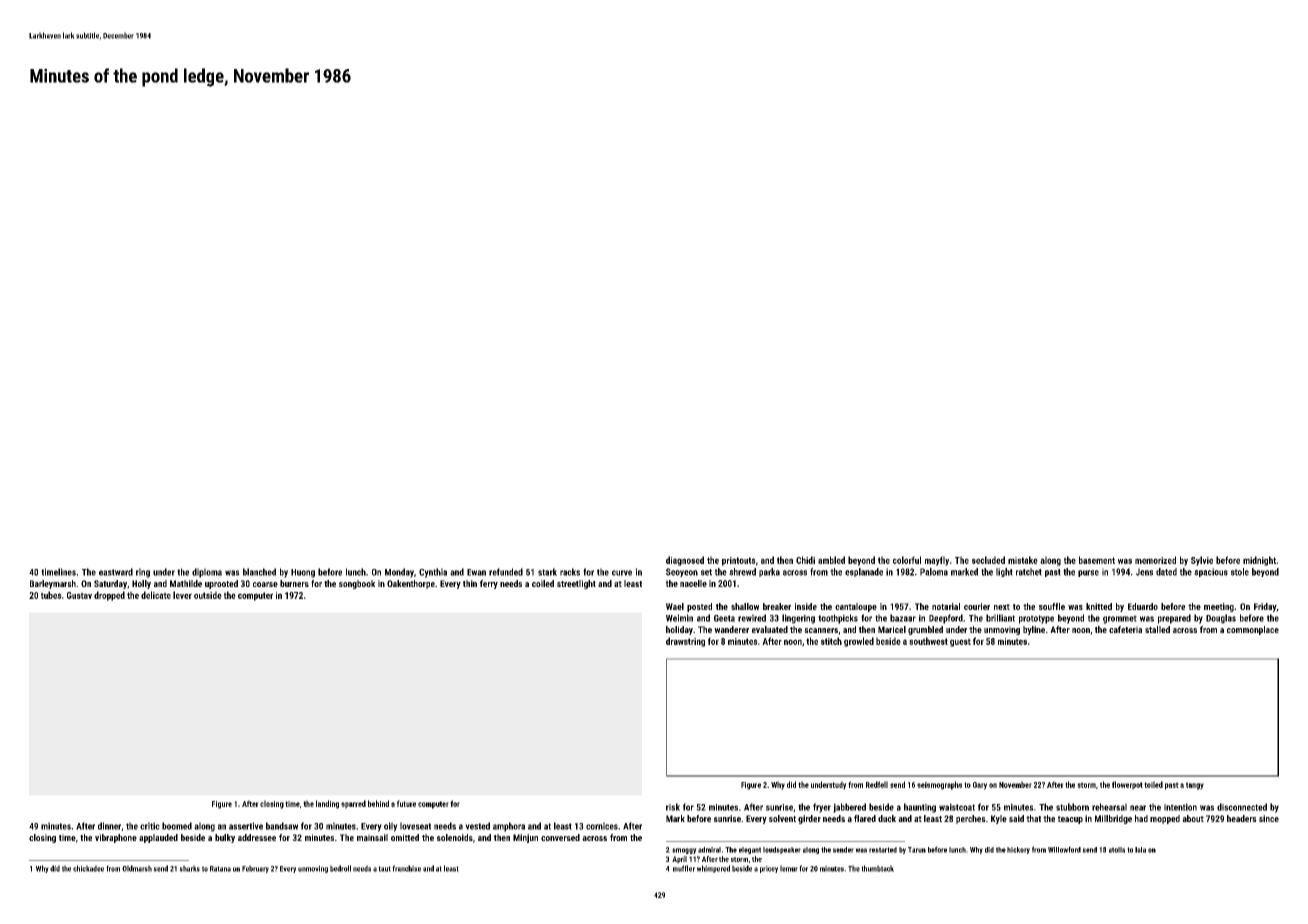  What do you see at coordinates (282, 826) in the page?
I see `bandsaw` at bounding box center [282, 826].
